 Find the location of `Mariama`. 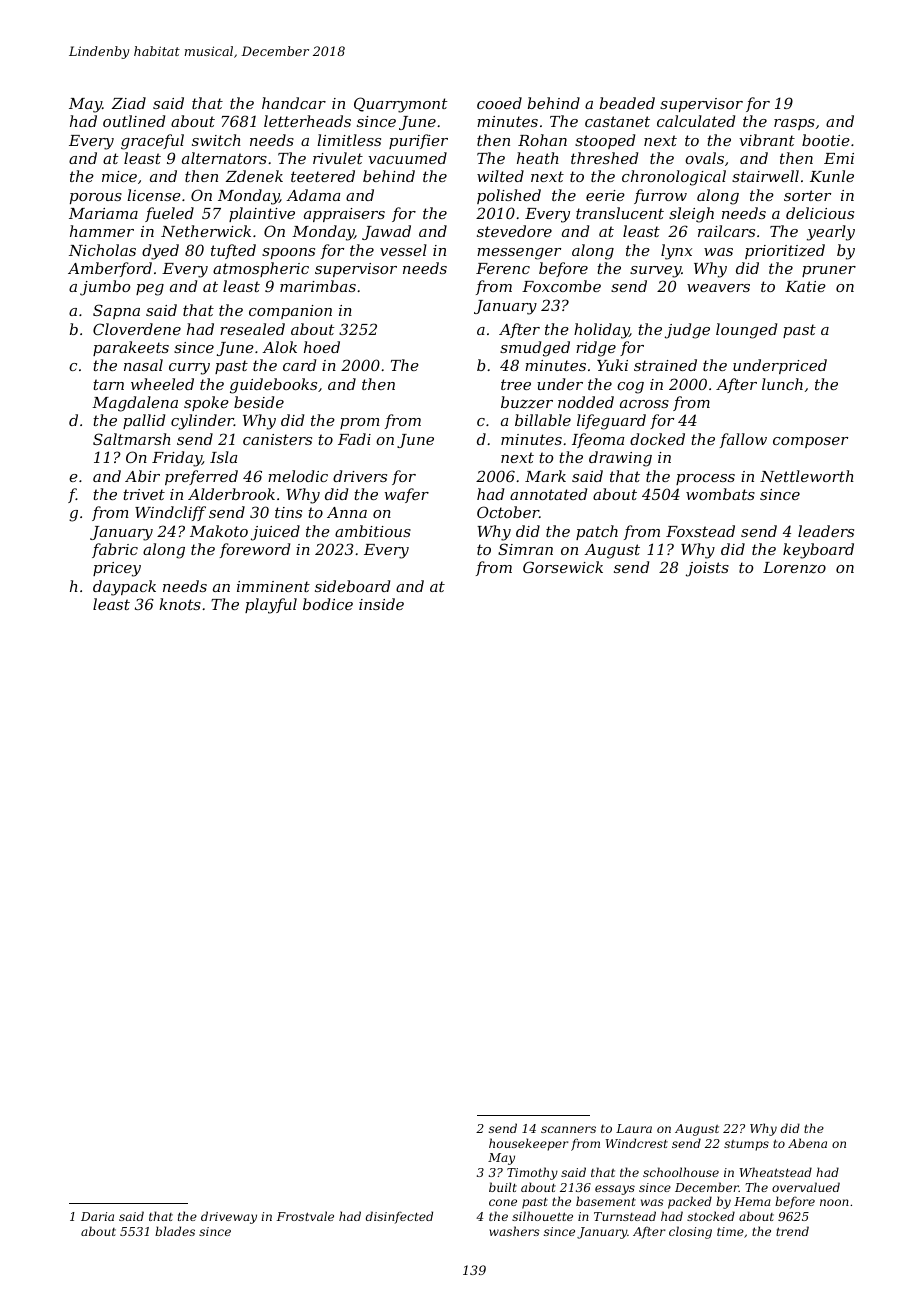

Mariama is located at coordinates (103, 213).
